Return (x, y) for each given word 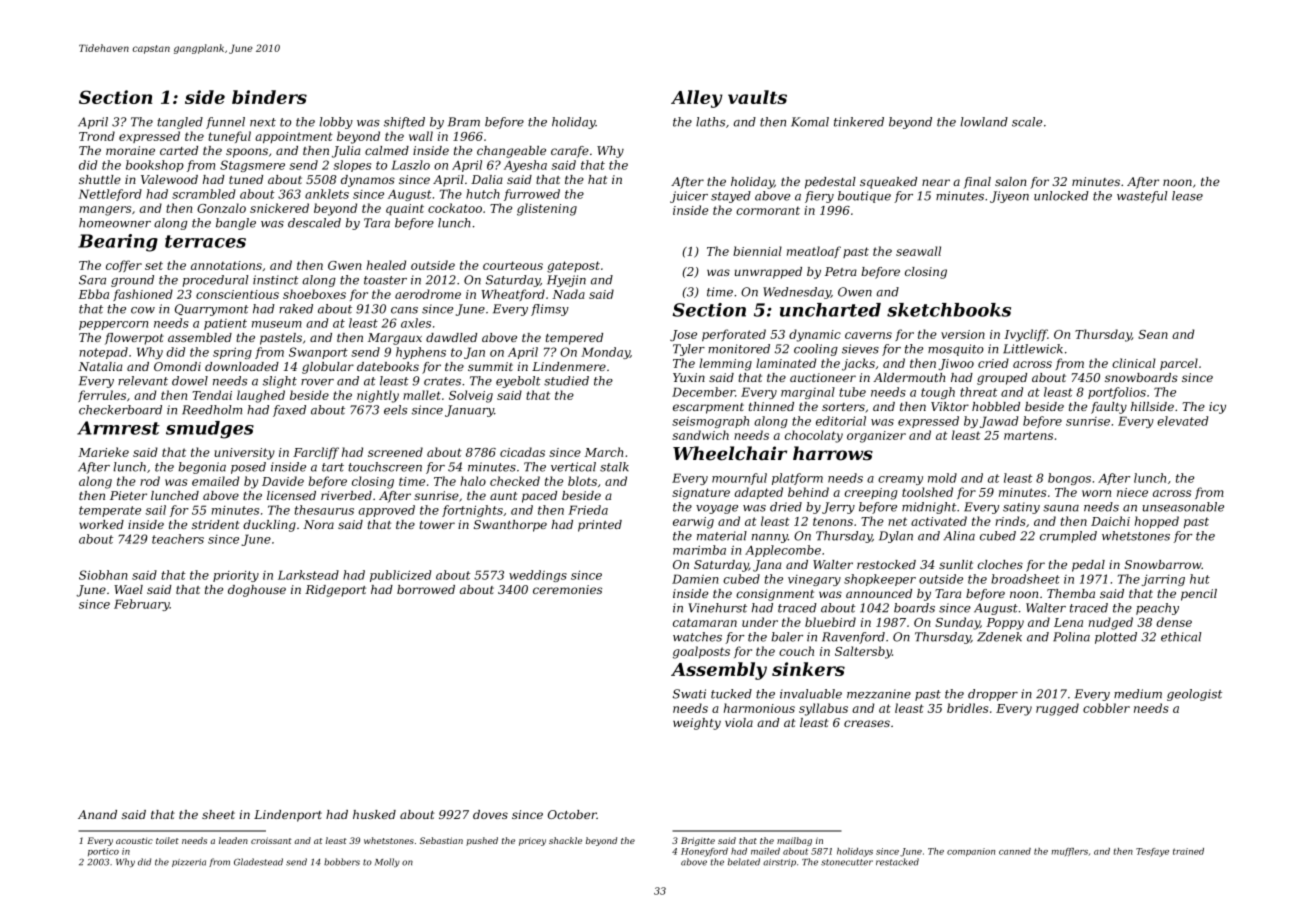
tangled (180, 123)
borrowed (426, 589)
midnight (929, 508)
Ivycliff (1026, 335)
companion (971, 852)
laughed (261, 396)
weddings (538, 576)
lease (1187, 196)
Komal (810, 122)
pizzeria (189, 863)
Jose (683, 335)
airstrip (779, 863)
